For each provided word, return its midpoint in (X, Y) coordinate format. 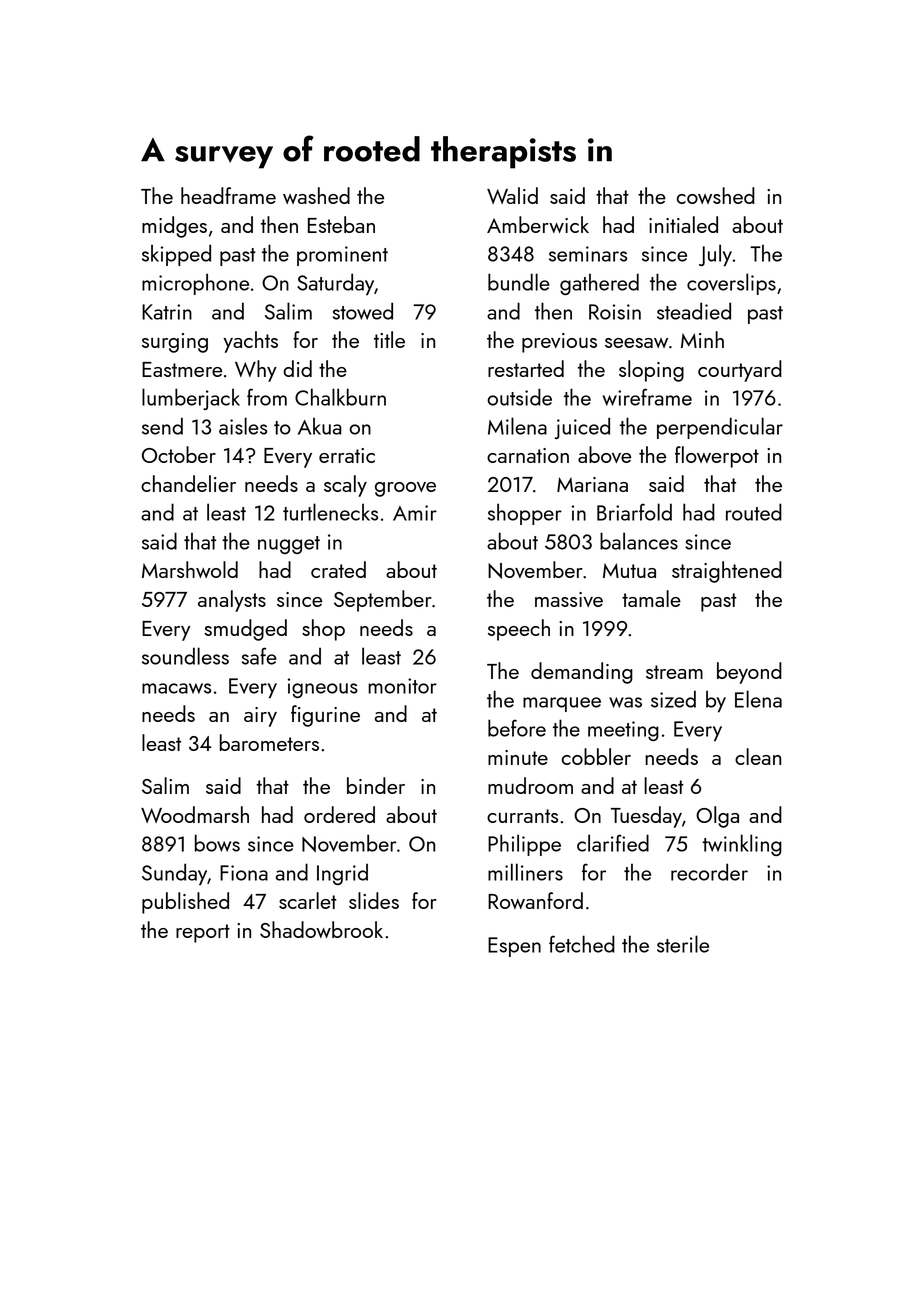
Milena (517, 426)
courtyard (740, 371)
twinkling (742, 845)
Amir (415, 513)
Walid (512, 195)
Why (256, 371)
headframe (228, 195)
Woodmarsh (195, 814)
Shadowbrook (321, 929)
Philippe (524, 845)
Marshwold (190, 569)
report (203, 933)
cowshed (716, 195)
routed (754, 512)
